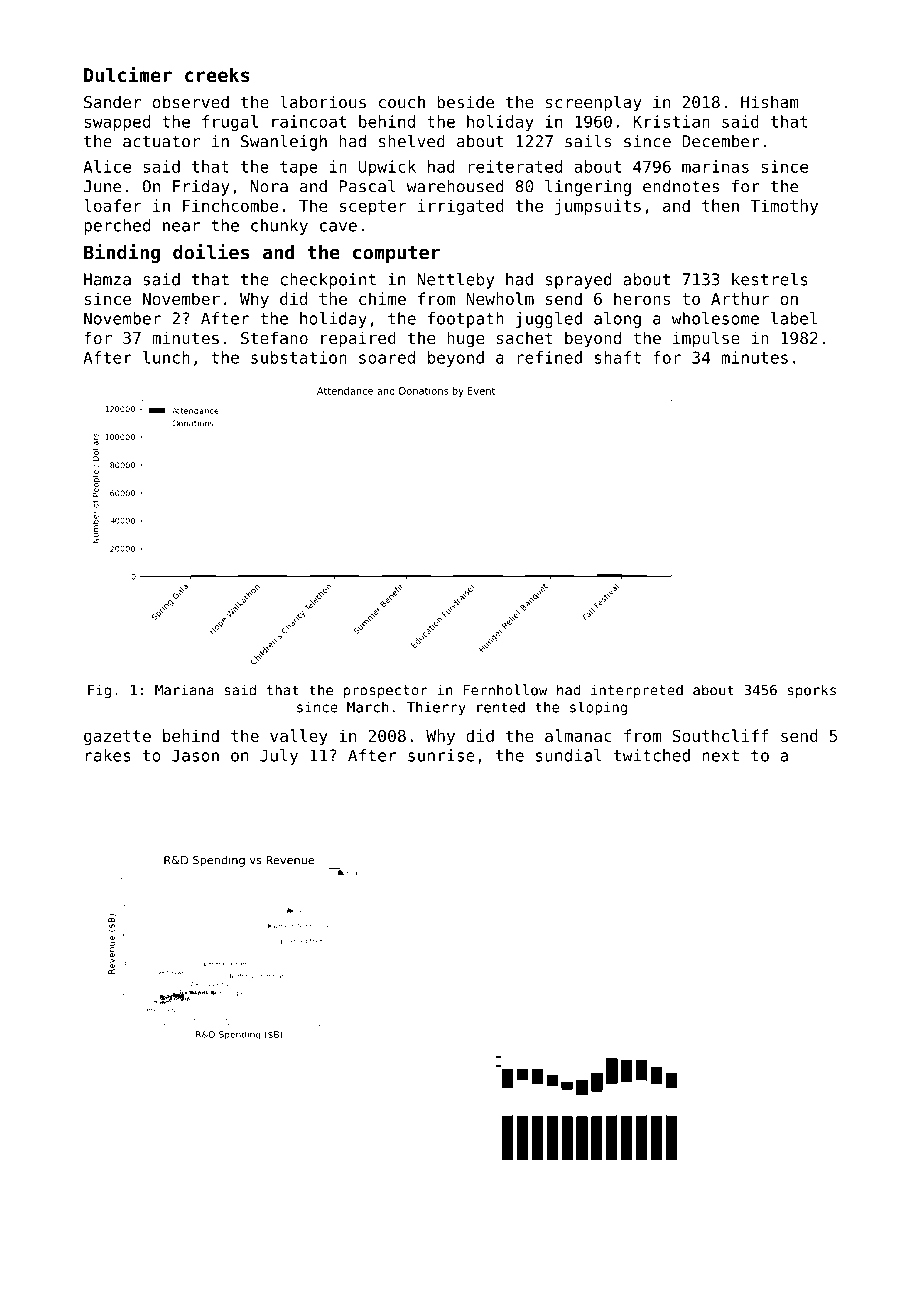 The width and height of the document is (924, 1308). Describe the element at coordinates (184, 690) in the document. I see `Mariana` at that location.
